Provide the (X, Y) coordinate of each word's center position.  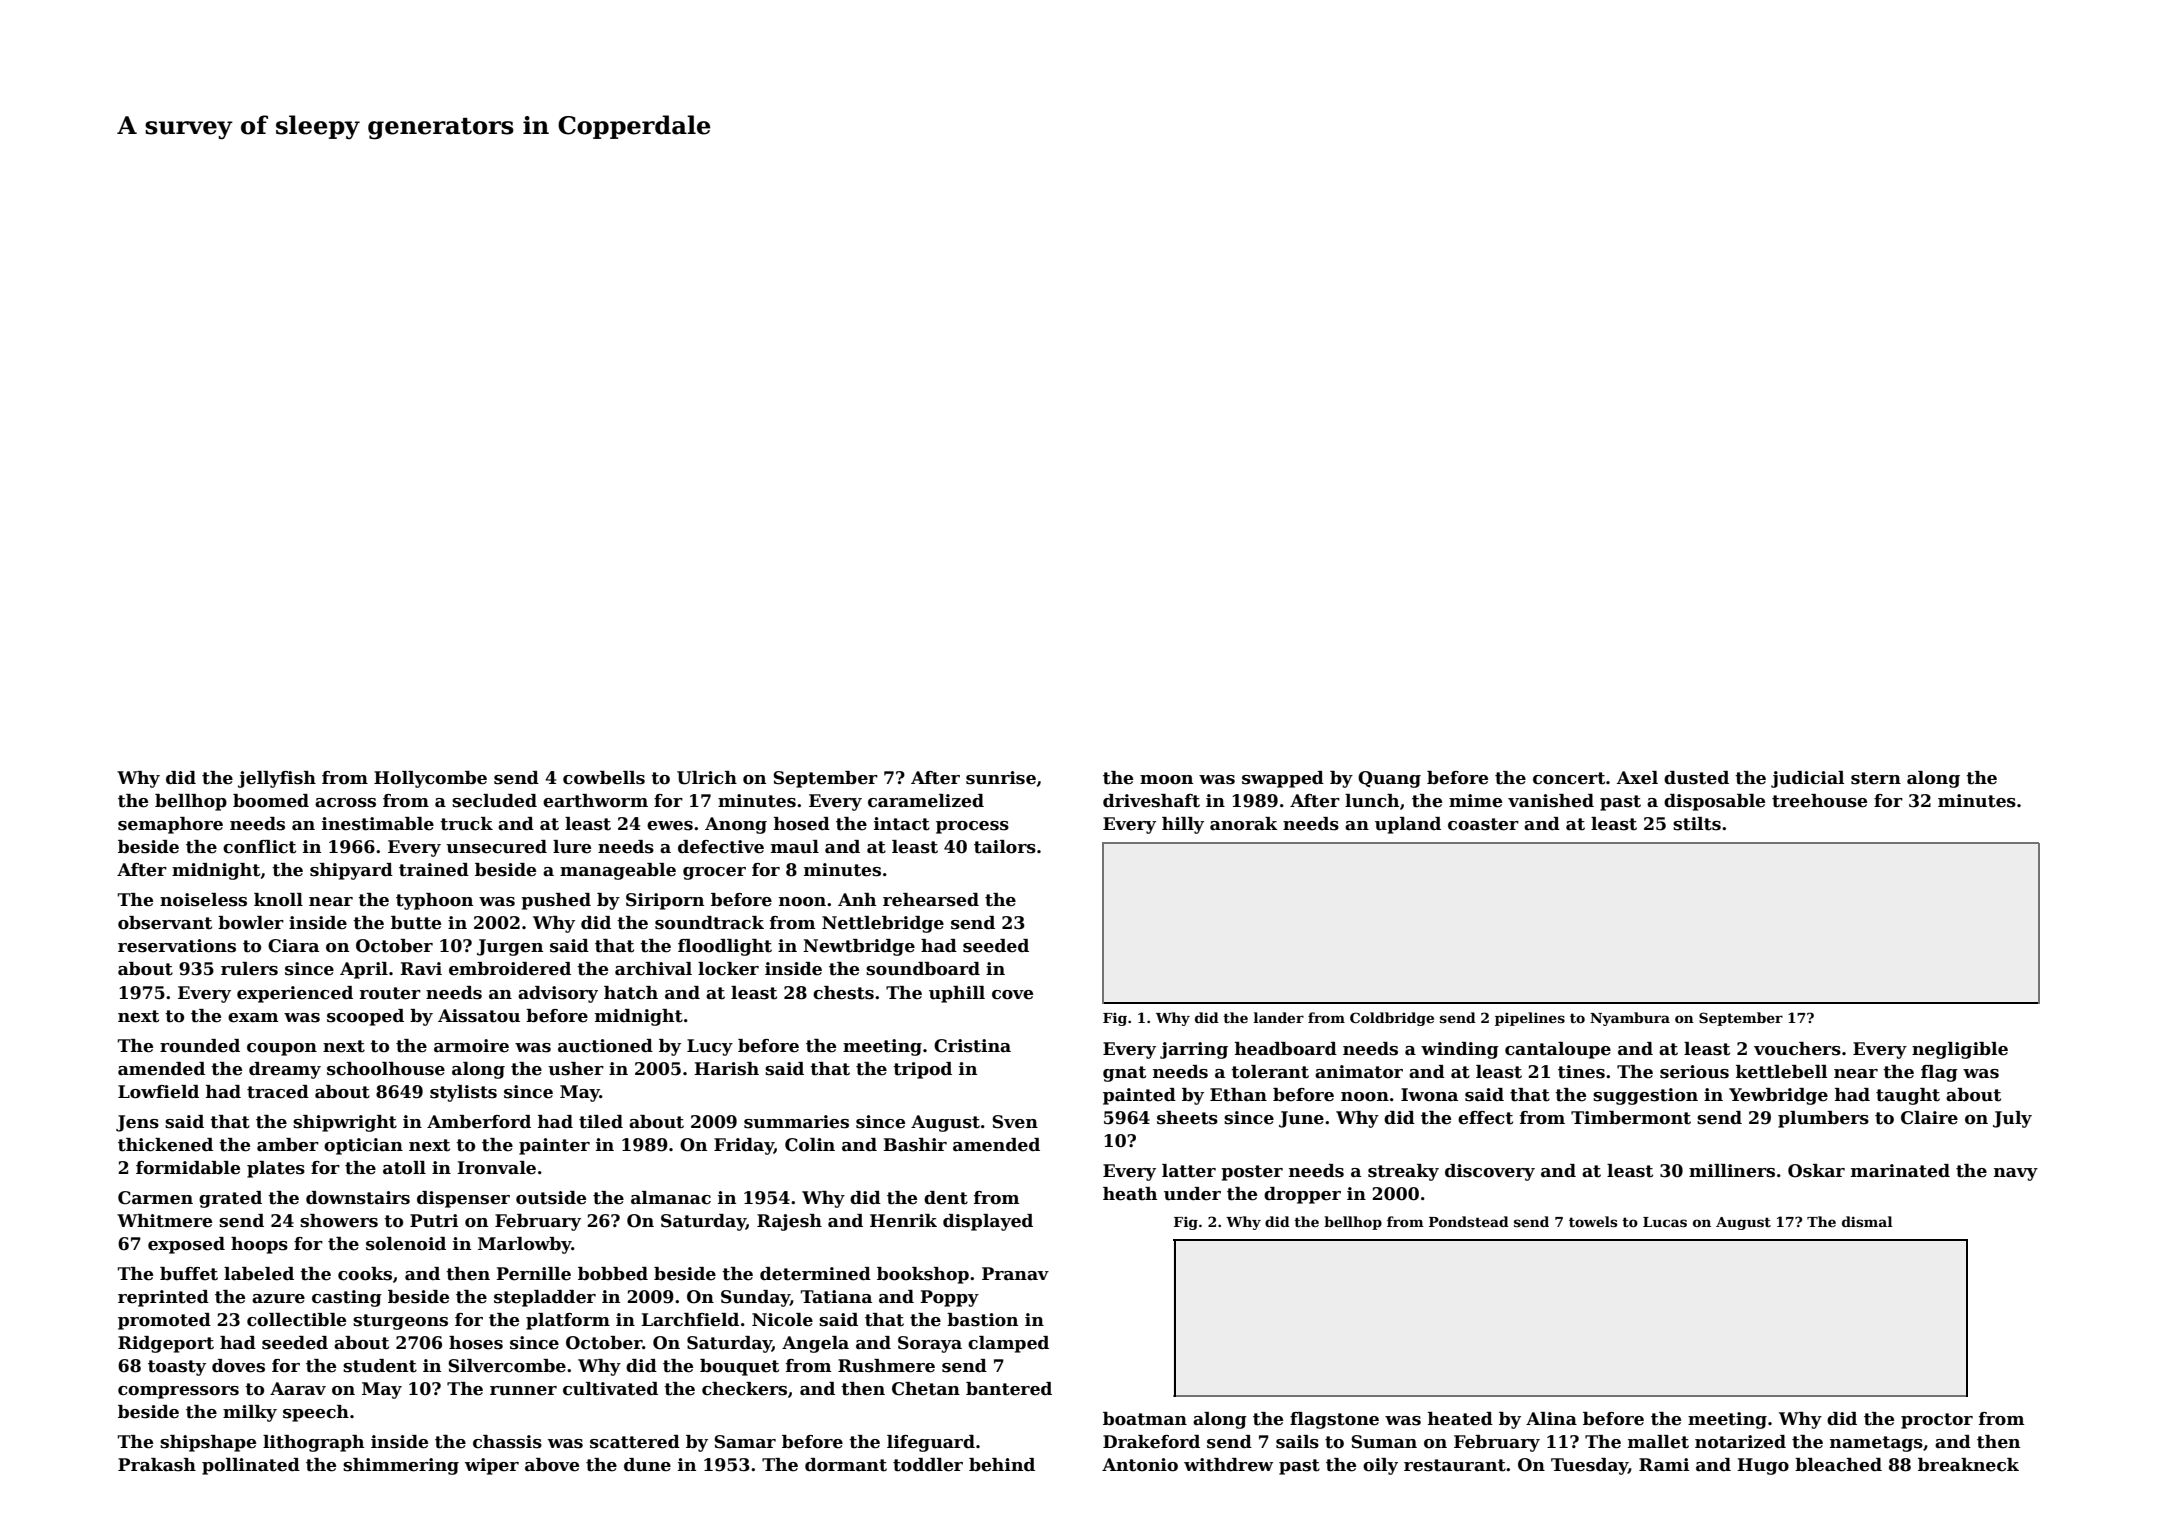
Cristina (972, 1046)
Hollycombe (430, 779)
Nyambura (1630, 1019)
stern (1876, 778)
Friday (744, 1146)
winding (1460, 1050)
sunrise (1001, 778)
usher (576, 1069)
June (1301, 1119)
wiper (492, 1466)
